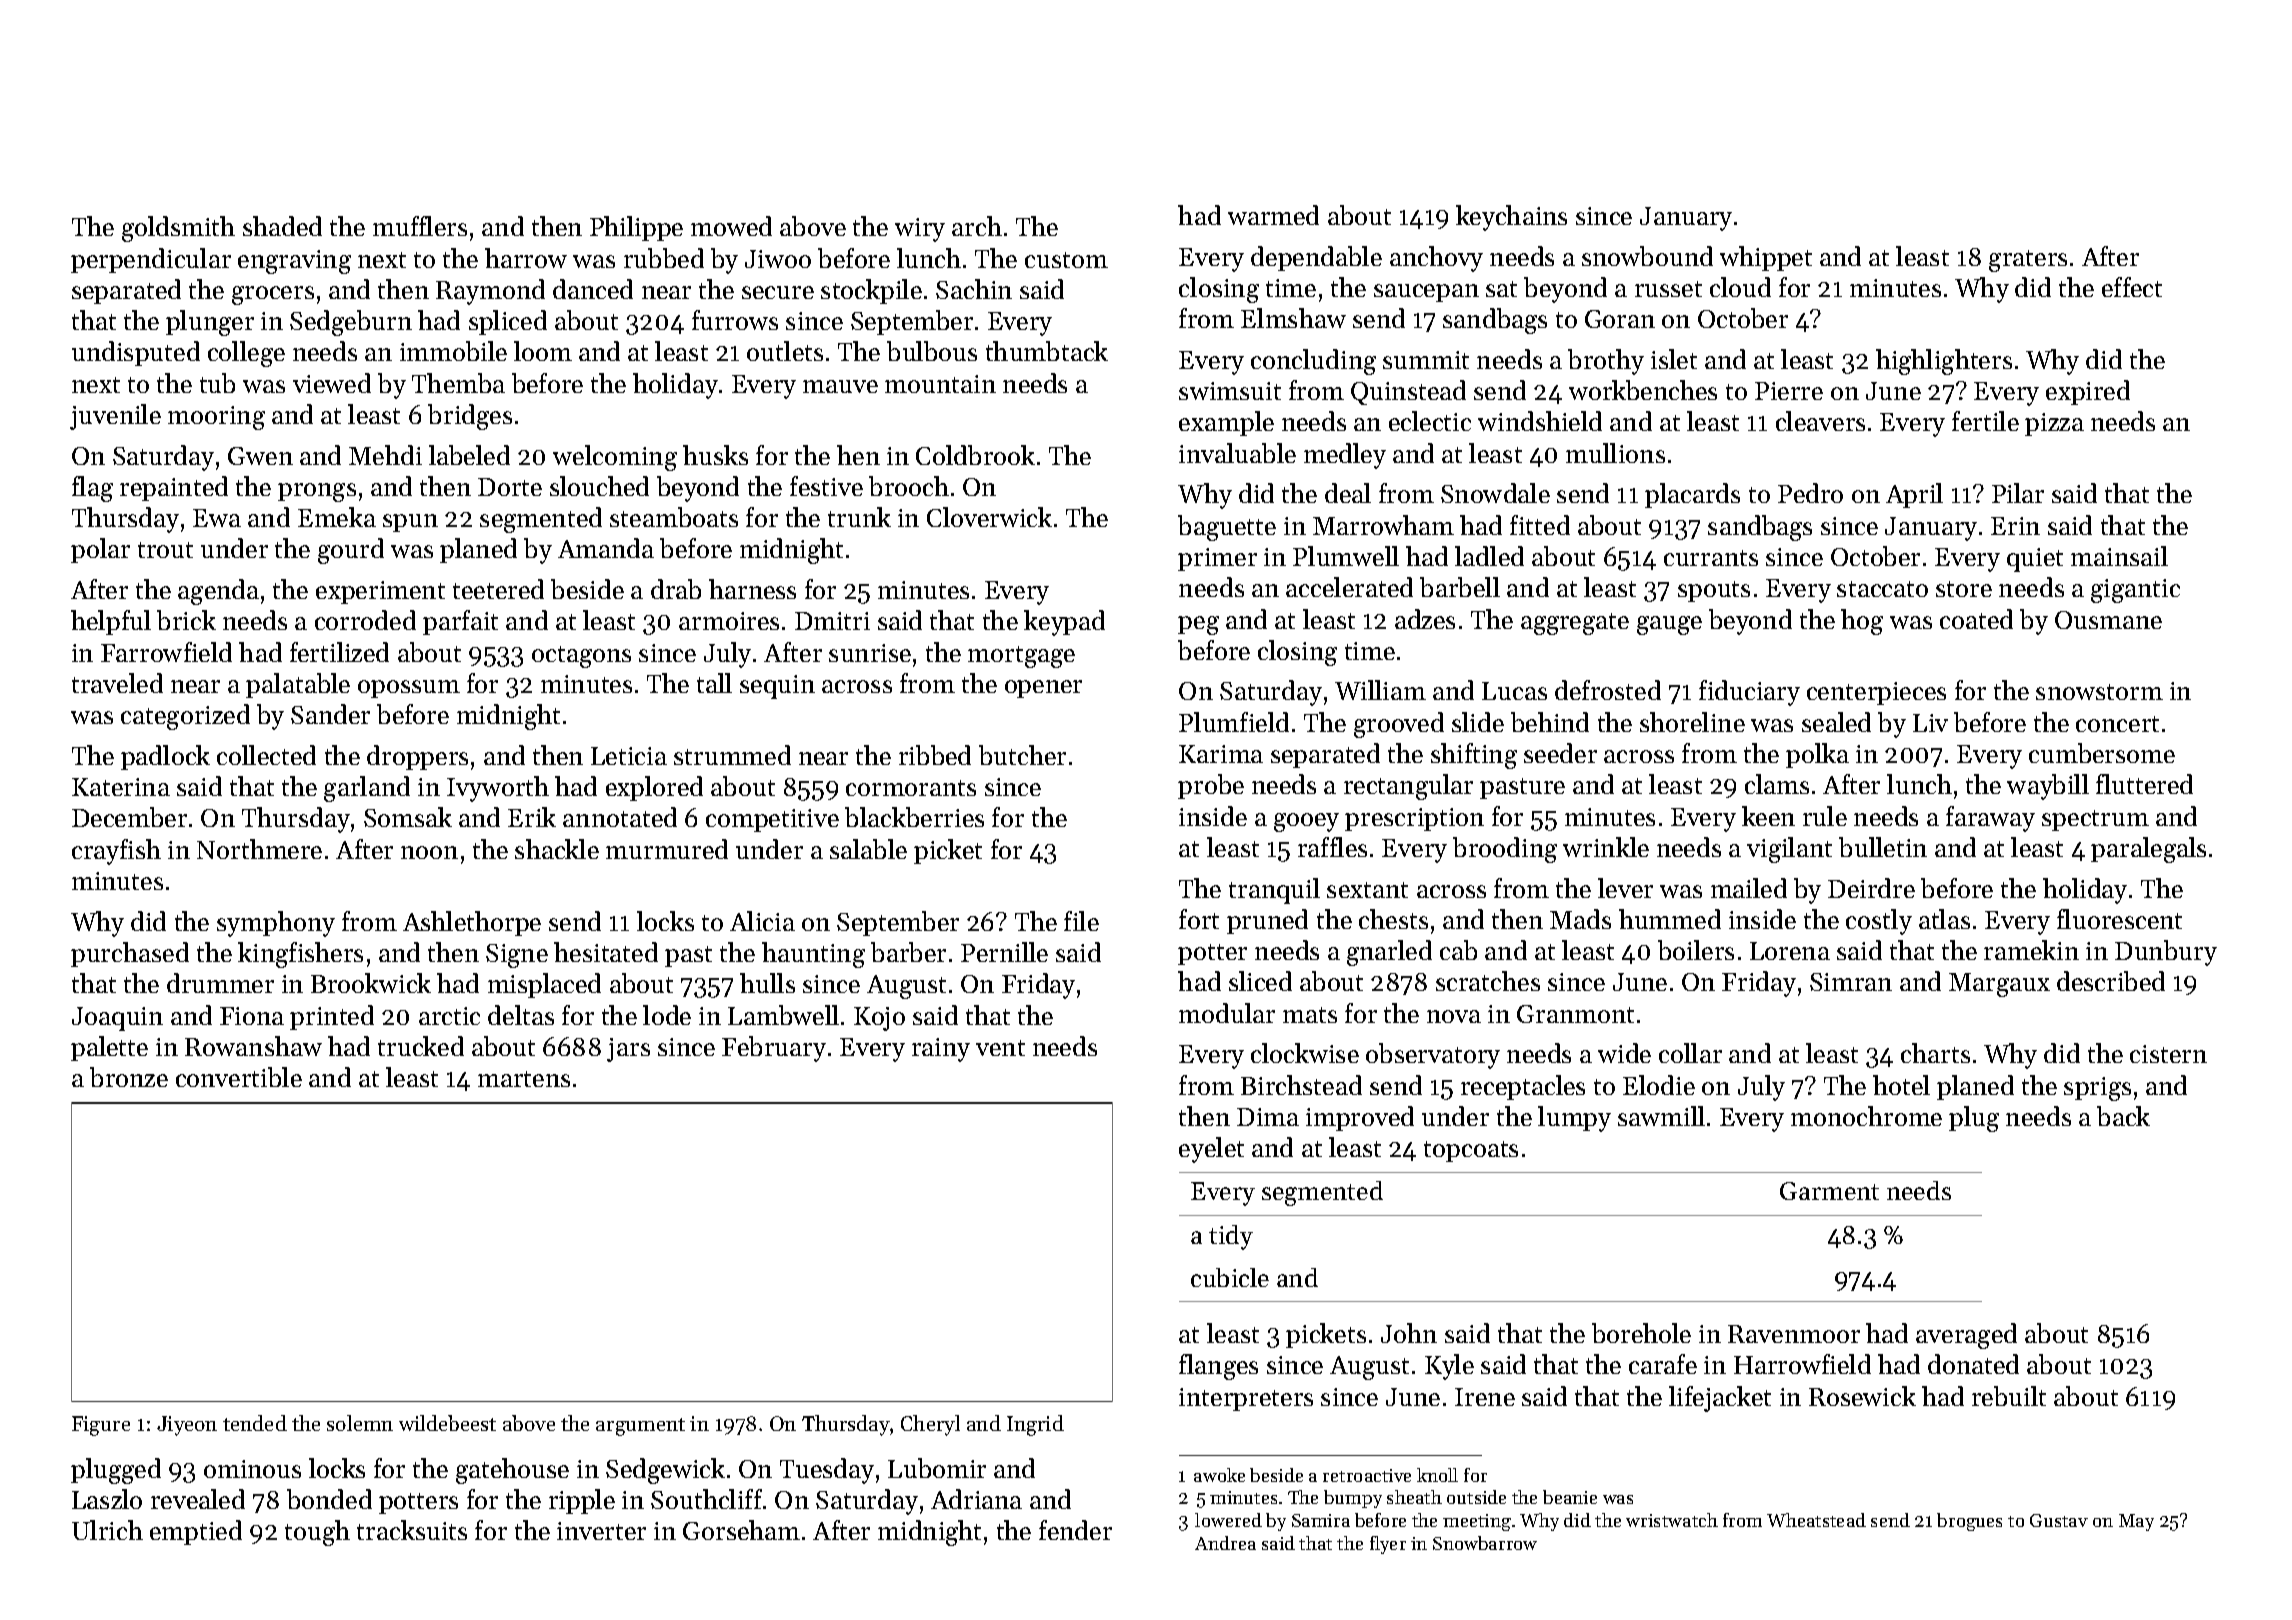 The width and height of the document is (2292, 1620). Describe the element at coordinates (196, 1532) in the document. I see `emptied` at that location.
